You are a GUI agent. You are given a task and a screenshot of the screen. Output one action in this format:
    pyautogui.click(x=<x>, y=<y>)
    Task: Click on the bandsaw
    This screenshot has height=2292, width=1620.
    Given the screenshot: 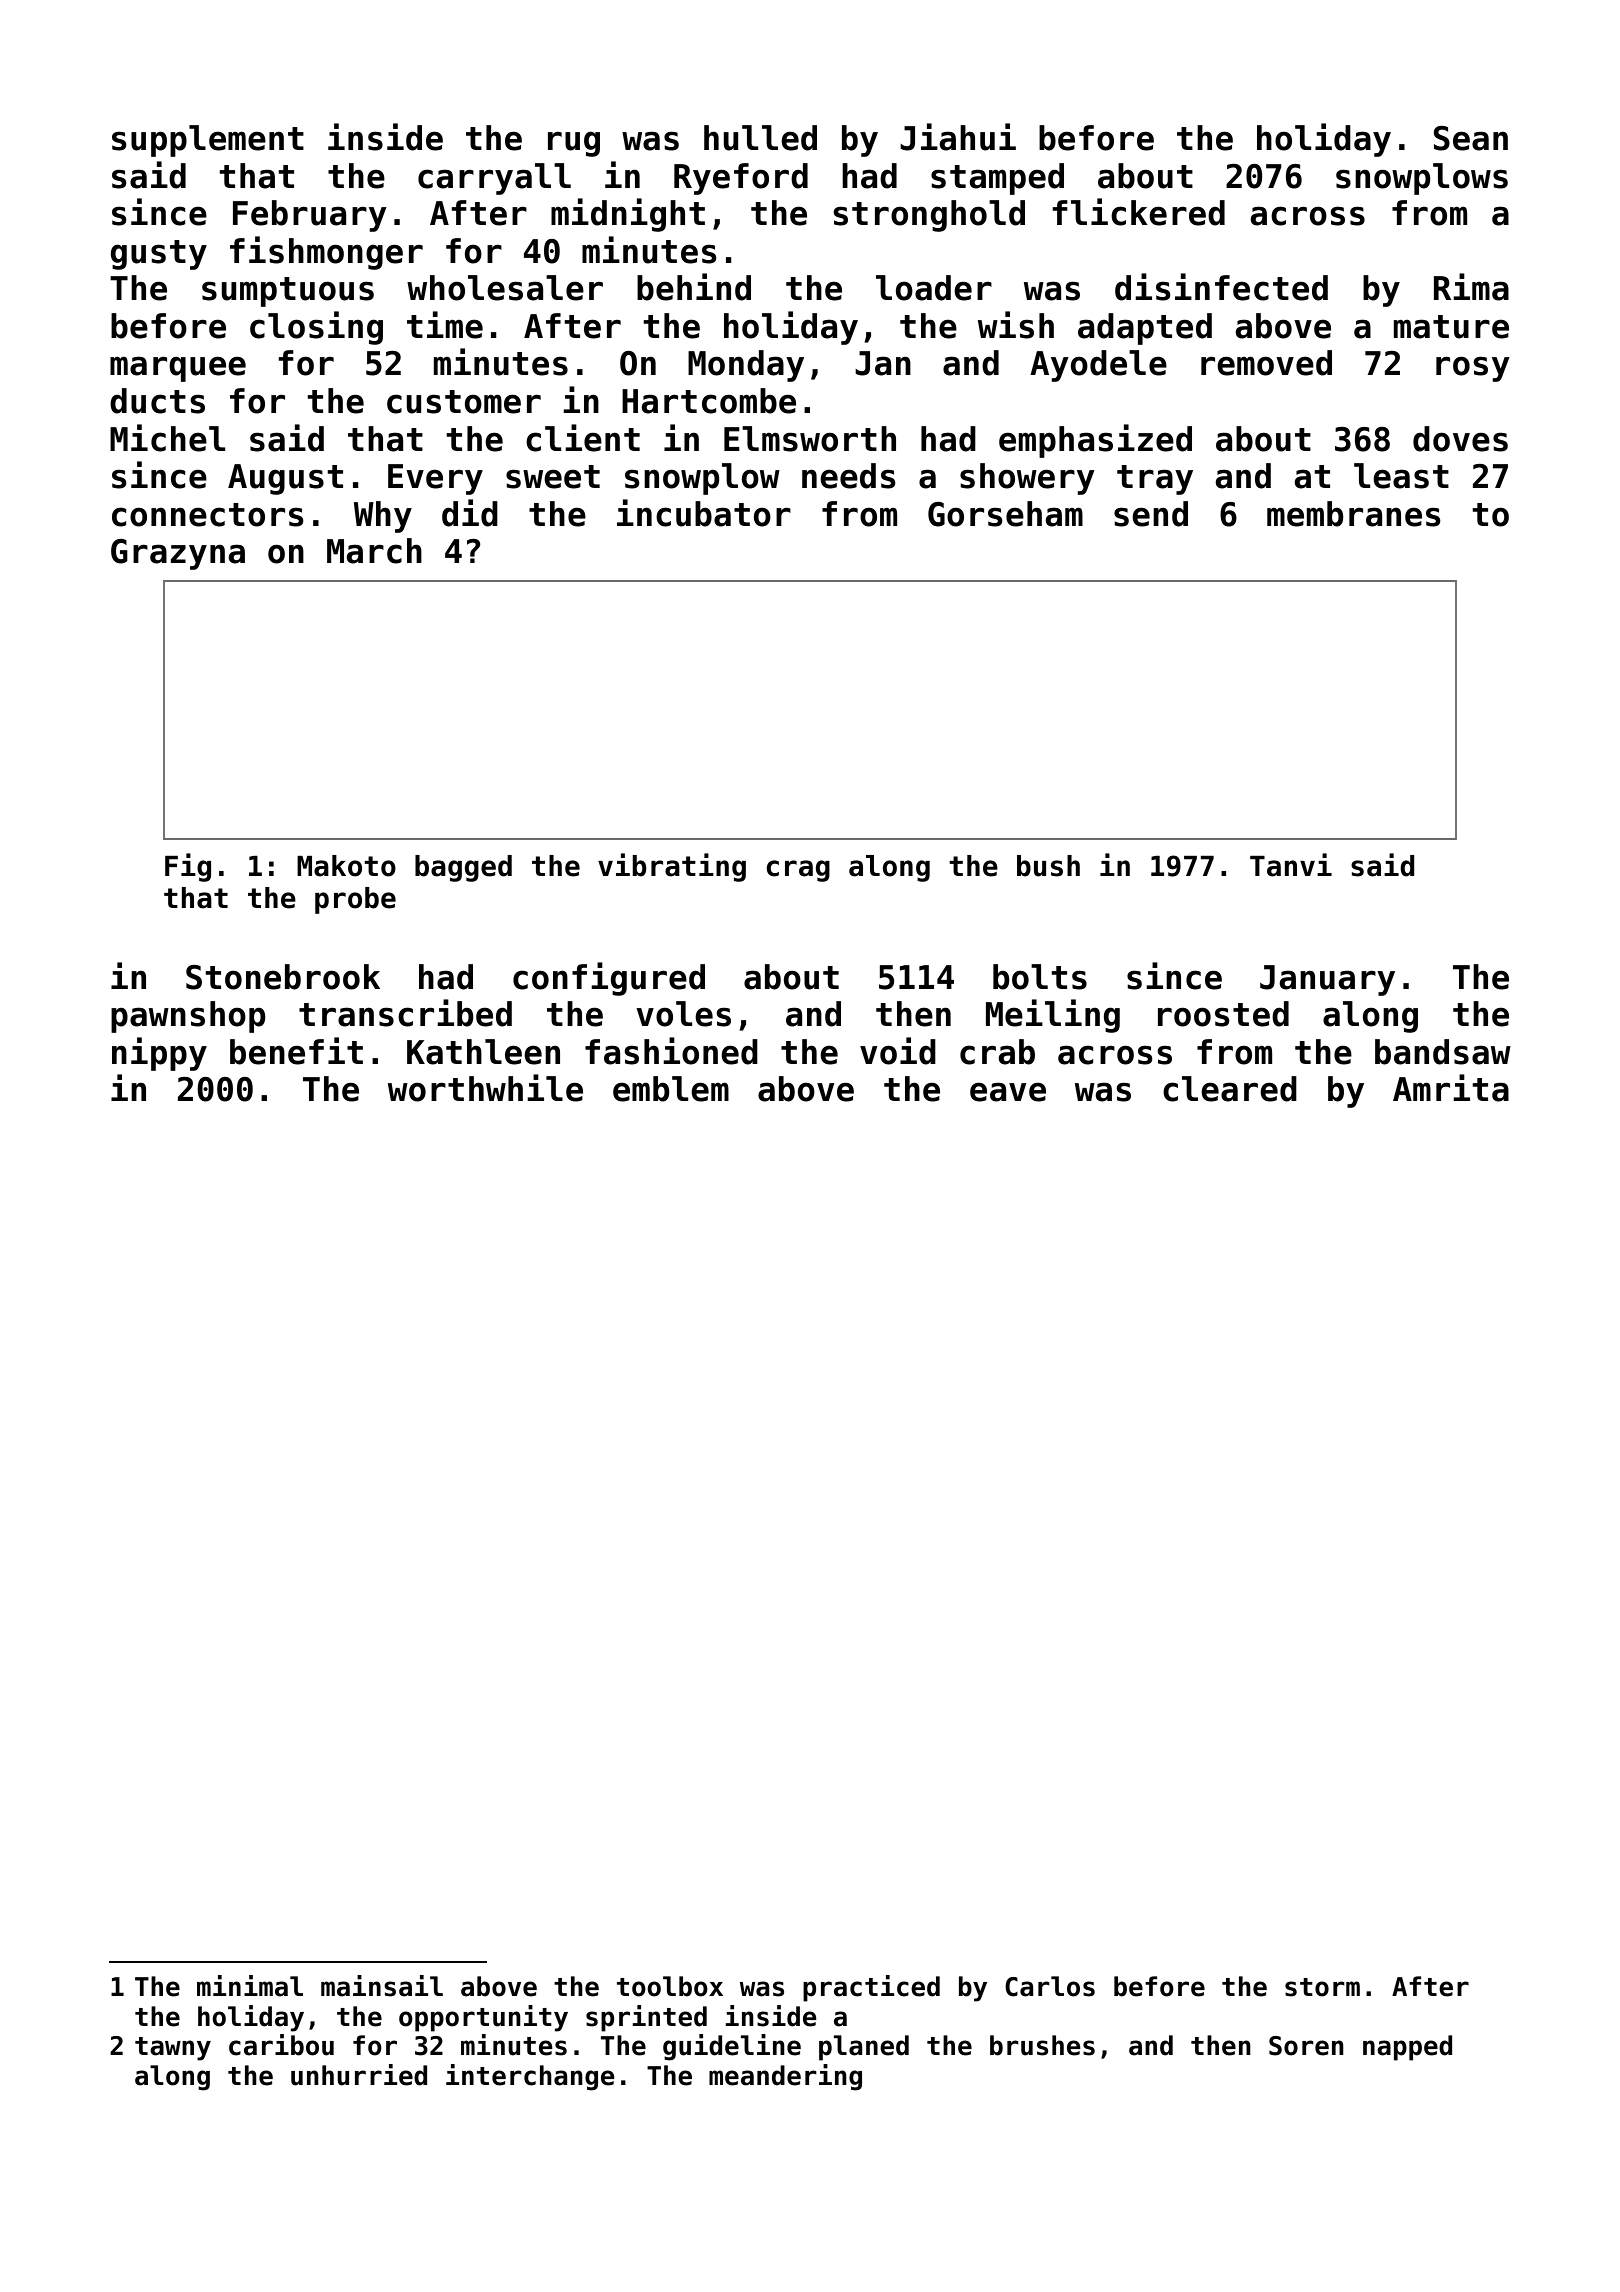 What is the action you would take?
    pyautogui.click(x=1443, y=1052)
